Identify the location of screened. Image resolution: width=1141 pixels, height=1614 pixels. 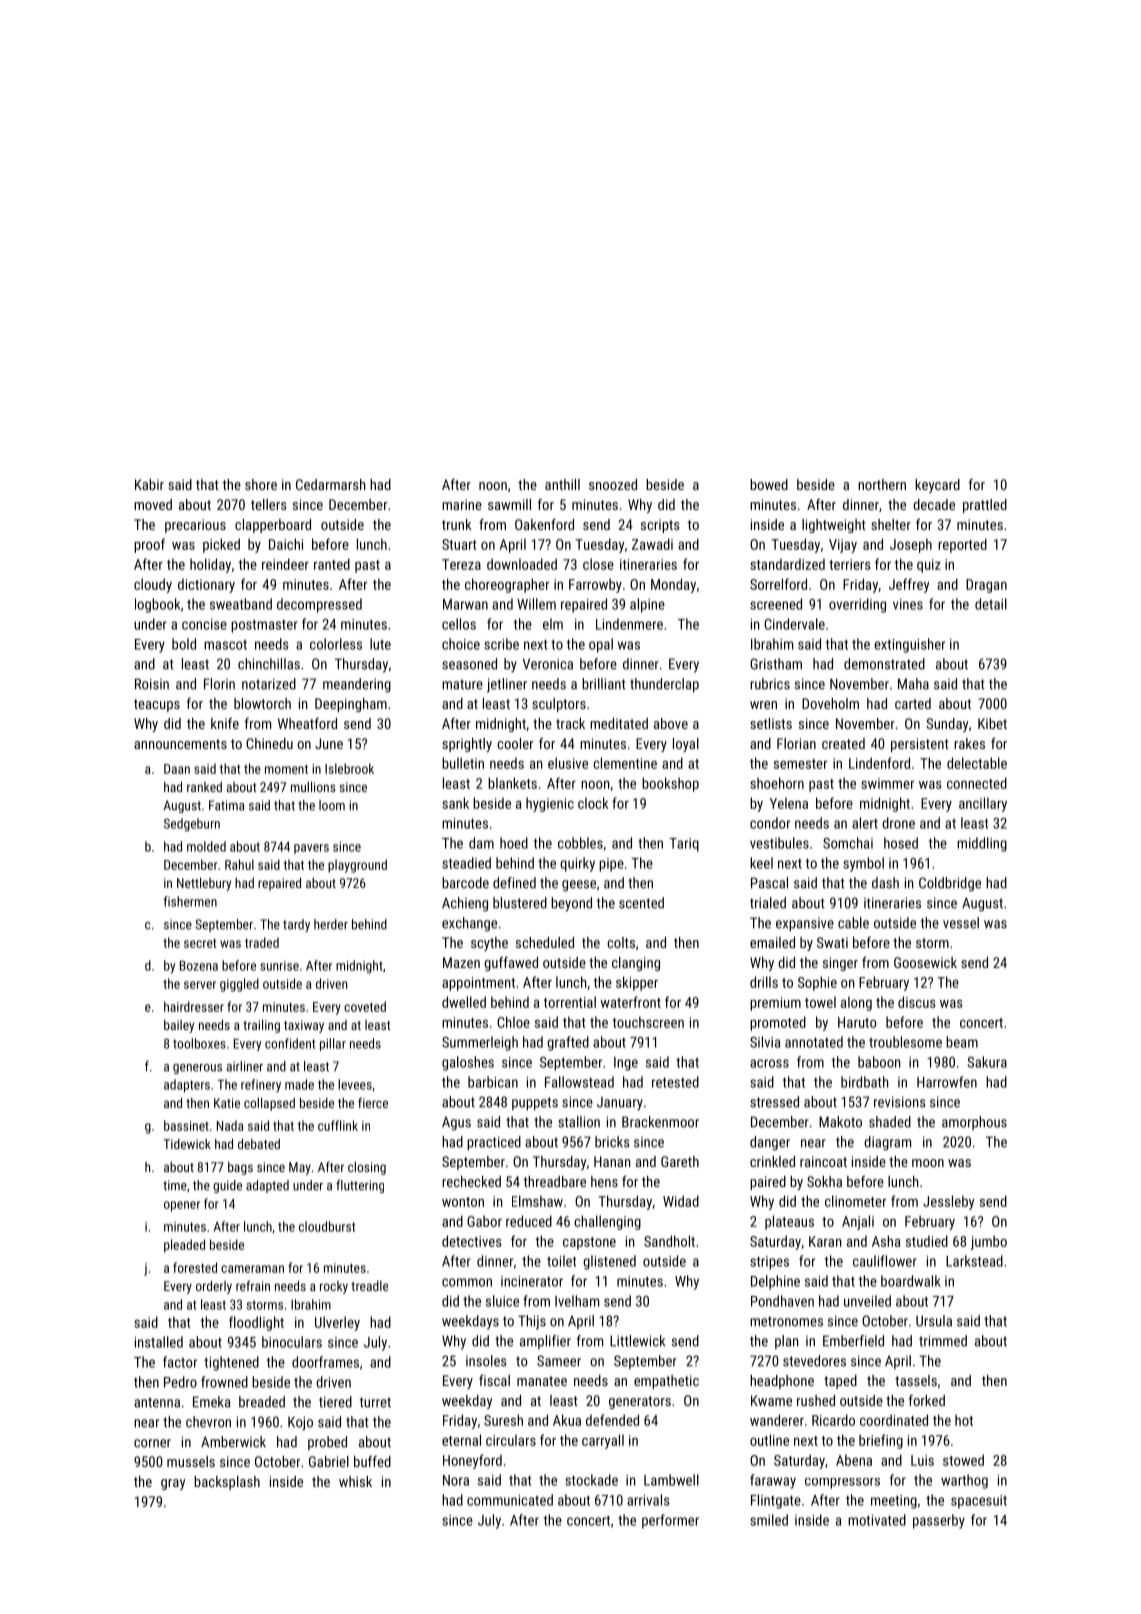
(776, 604).
